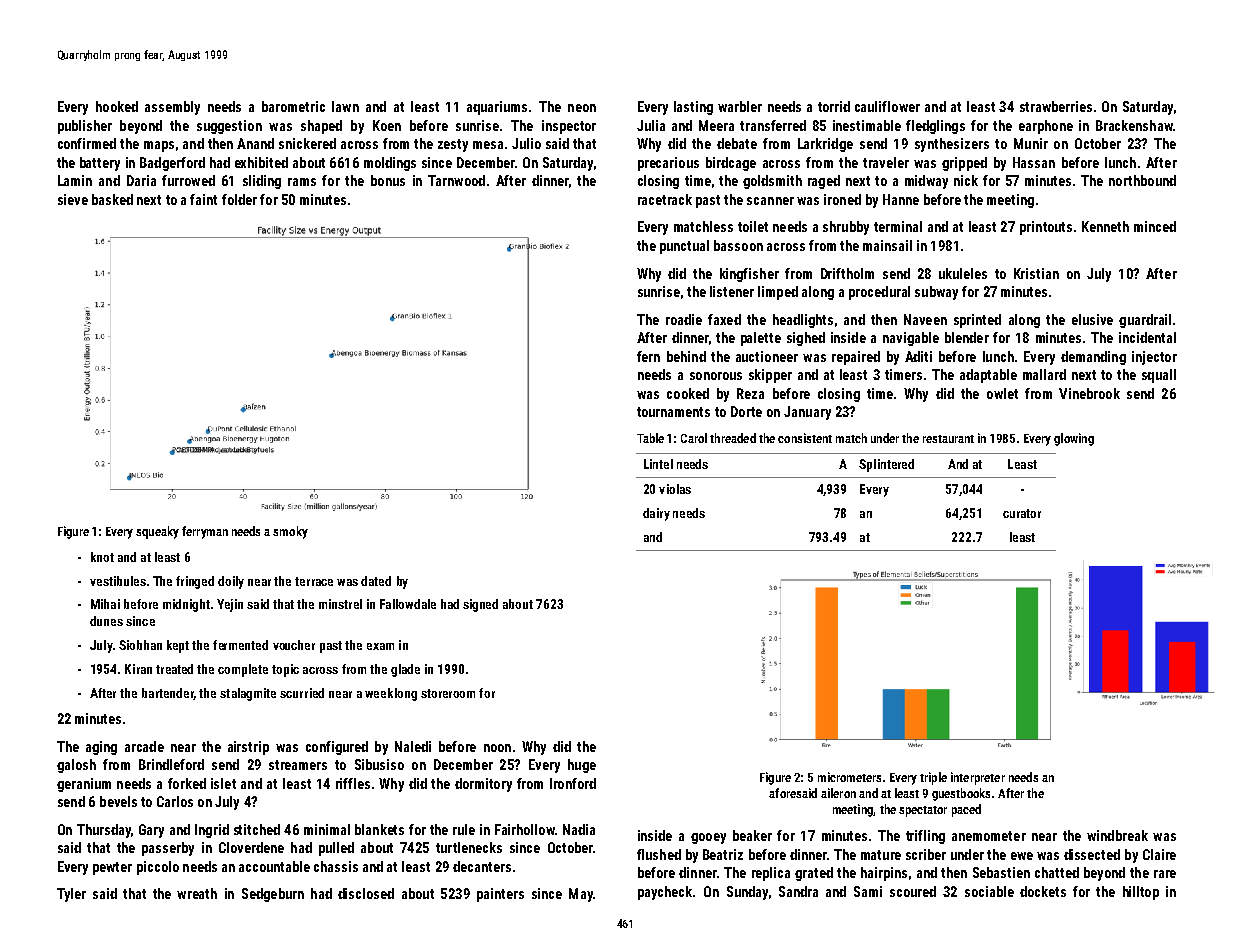 Image resolution: width=1233 pixels, height=952 pixels. What do you see at coordinates (239, 199) in the screenshot?
I see `folder` at bounding box center [239, 199].
